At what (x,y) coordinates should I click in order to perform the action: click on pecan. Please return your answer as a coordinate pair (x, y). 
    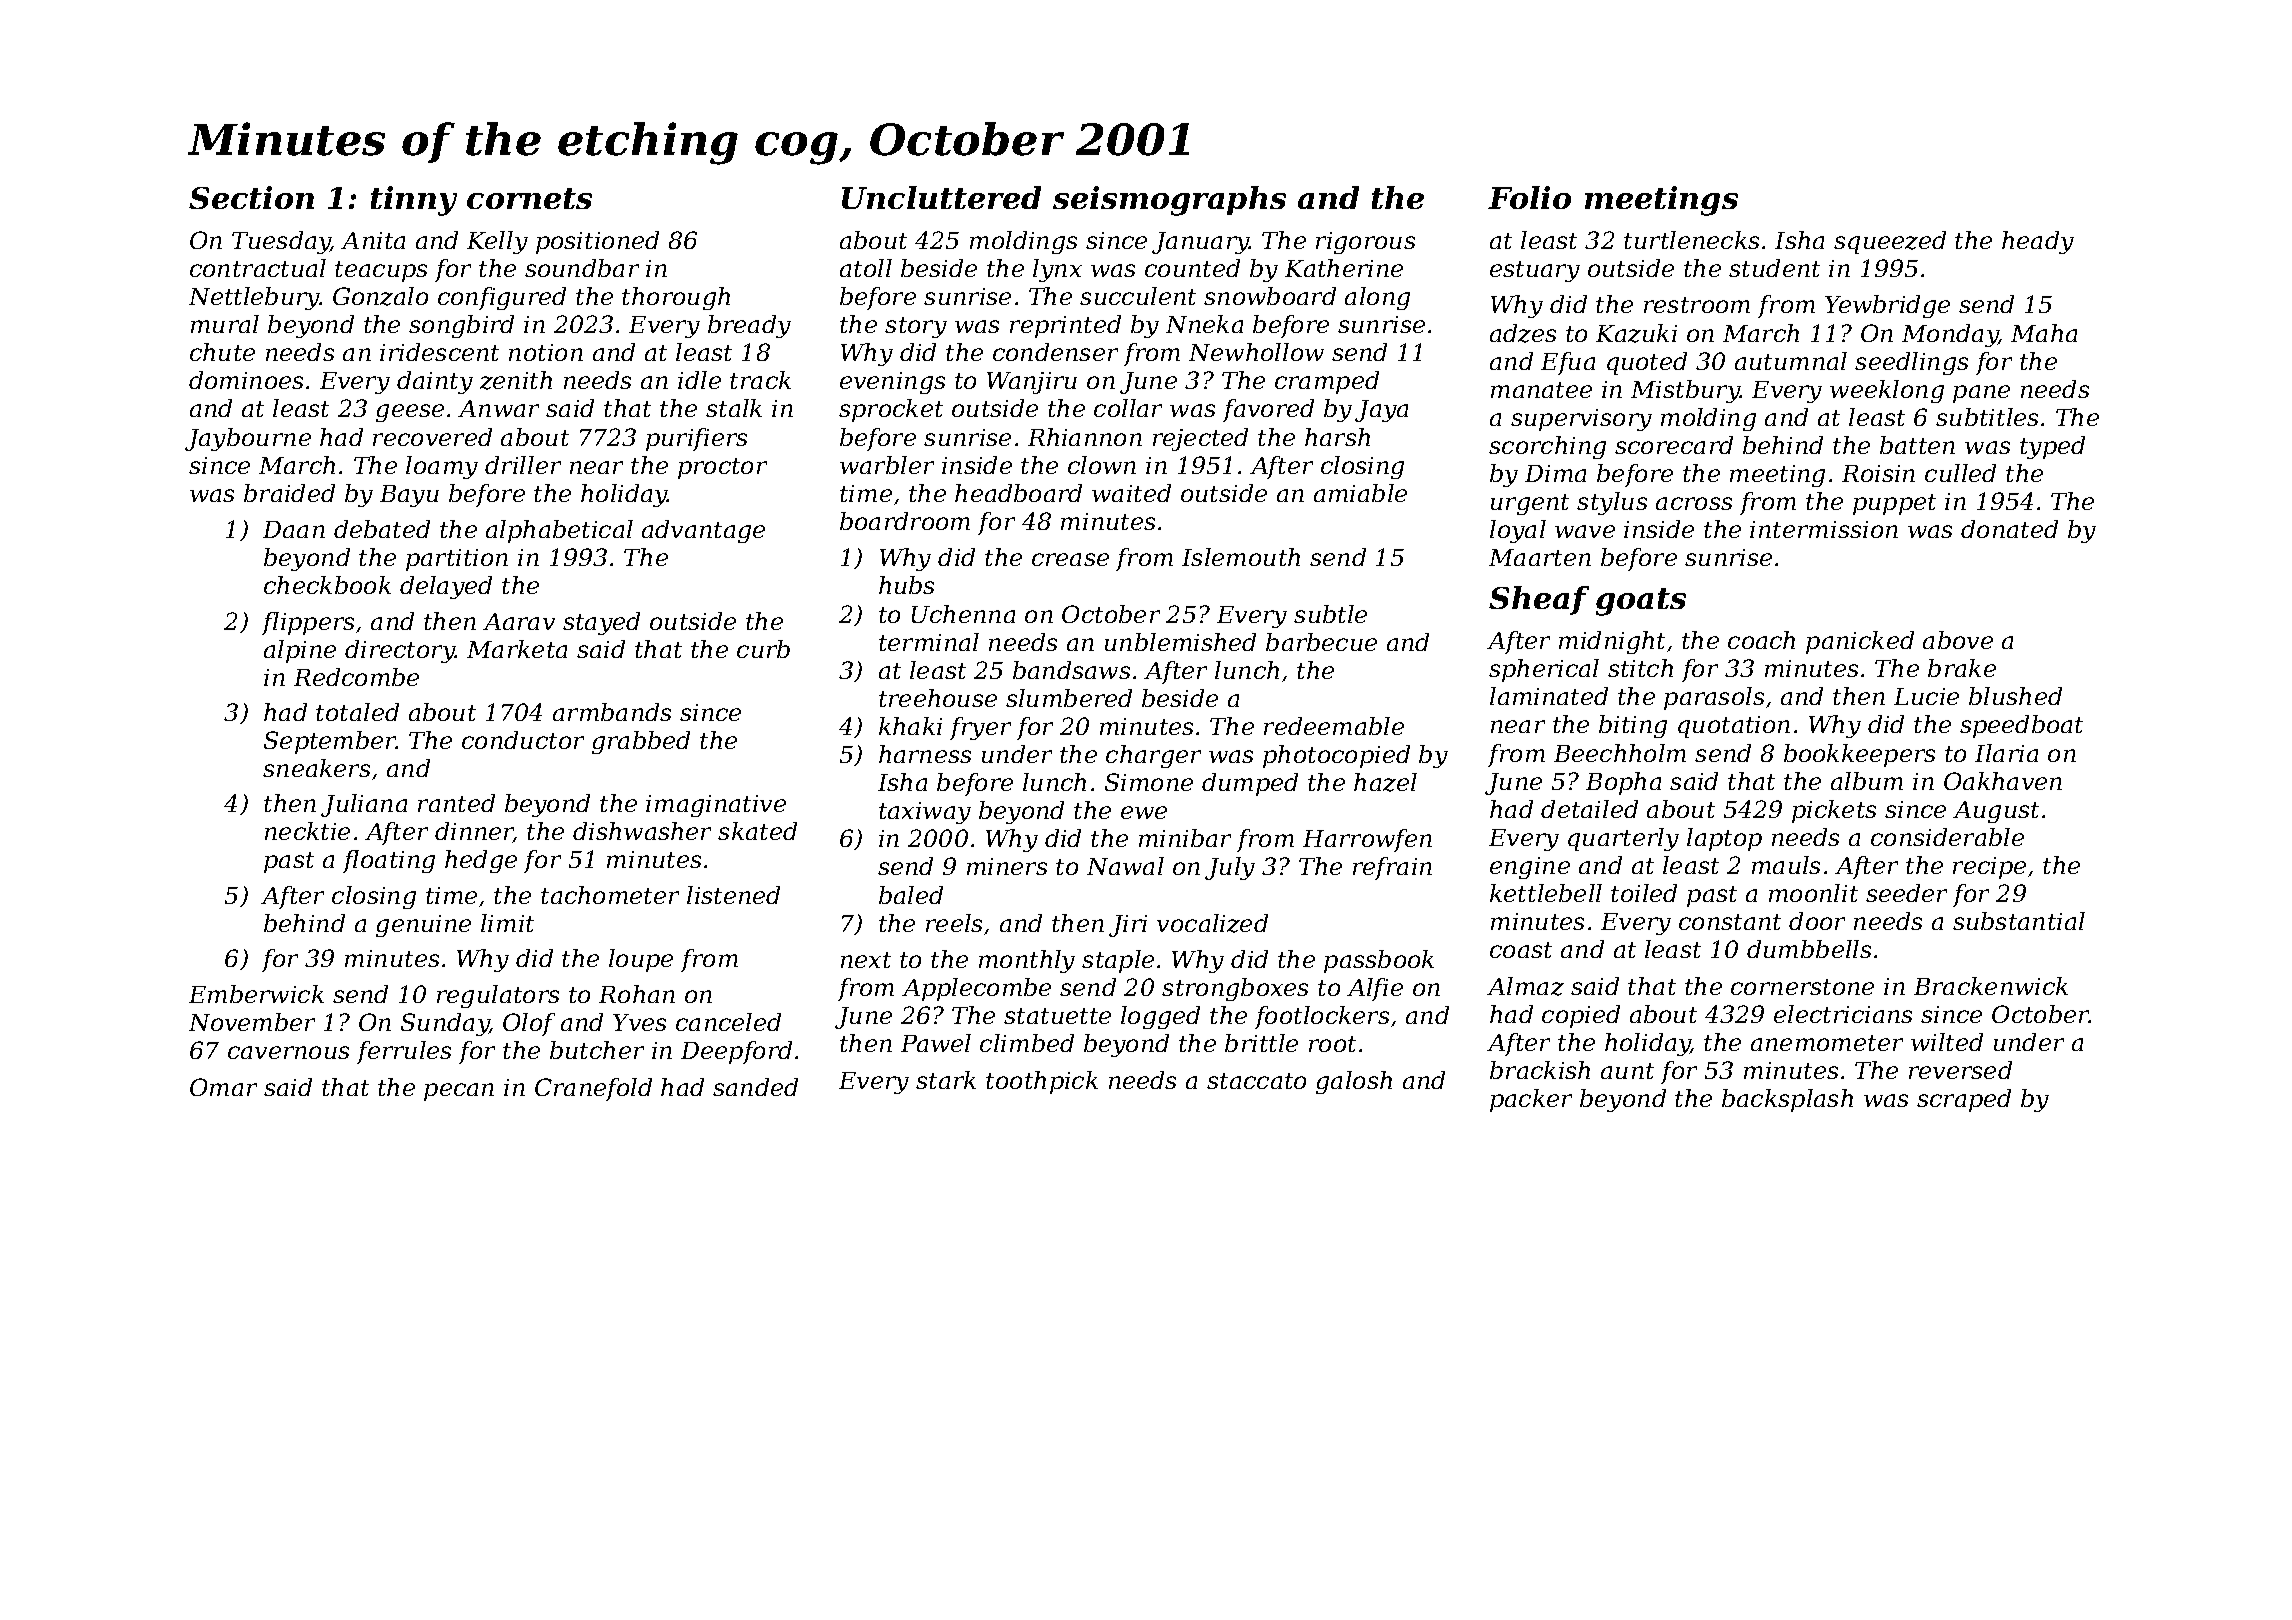
    Looking at the image, I should click on (459, 1092).
